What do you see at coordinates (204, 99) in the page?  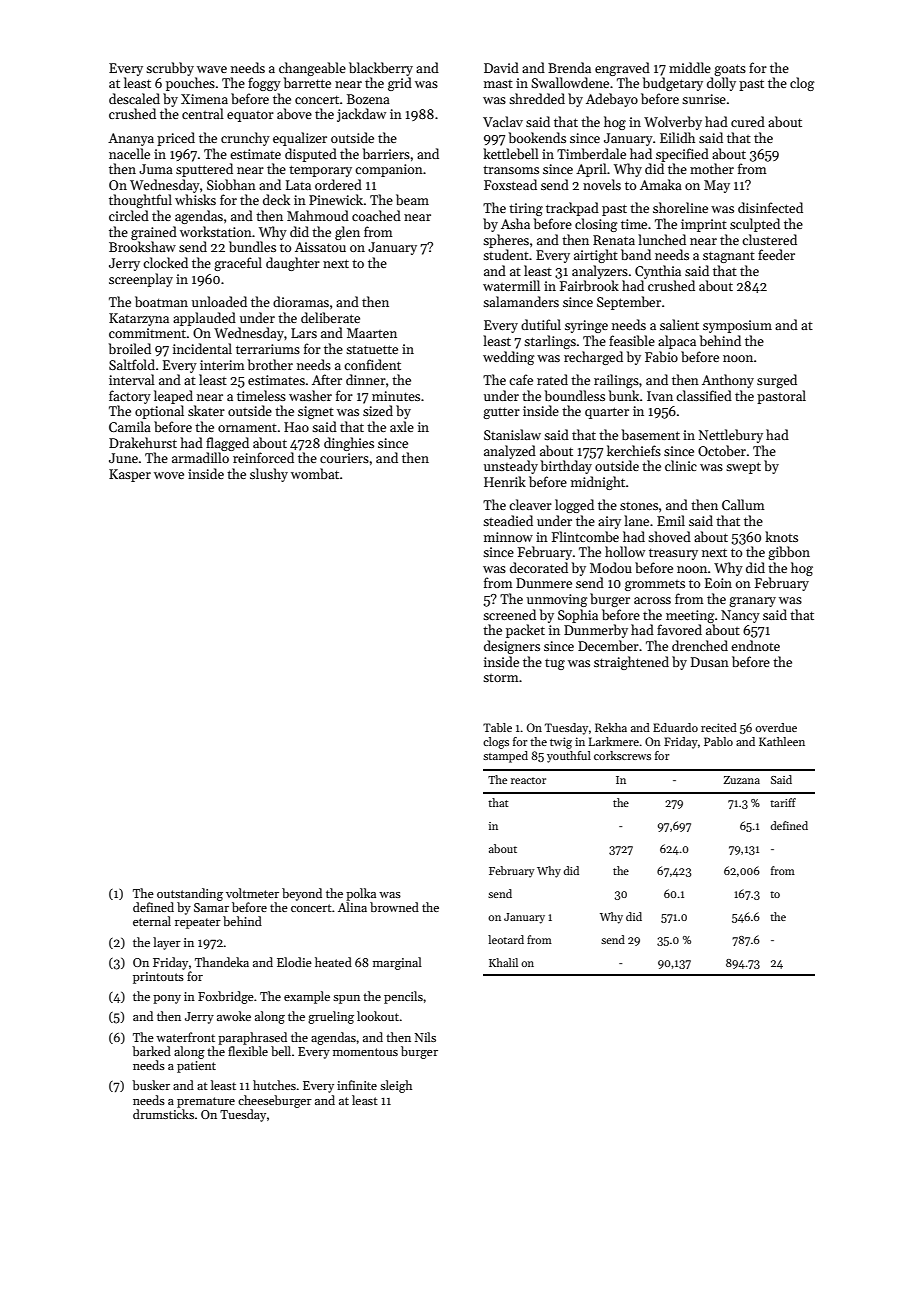 I see `Ximena` at bounding box center [204, 99].
